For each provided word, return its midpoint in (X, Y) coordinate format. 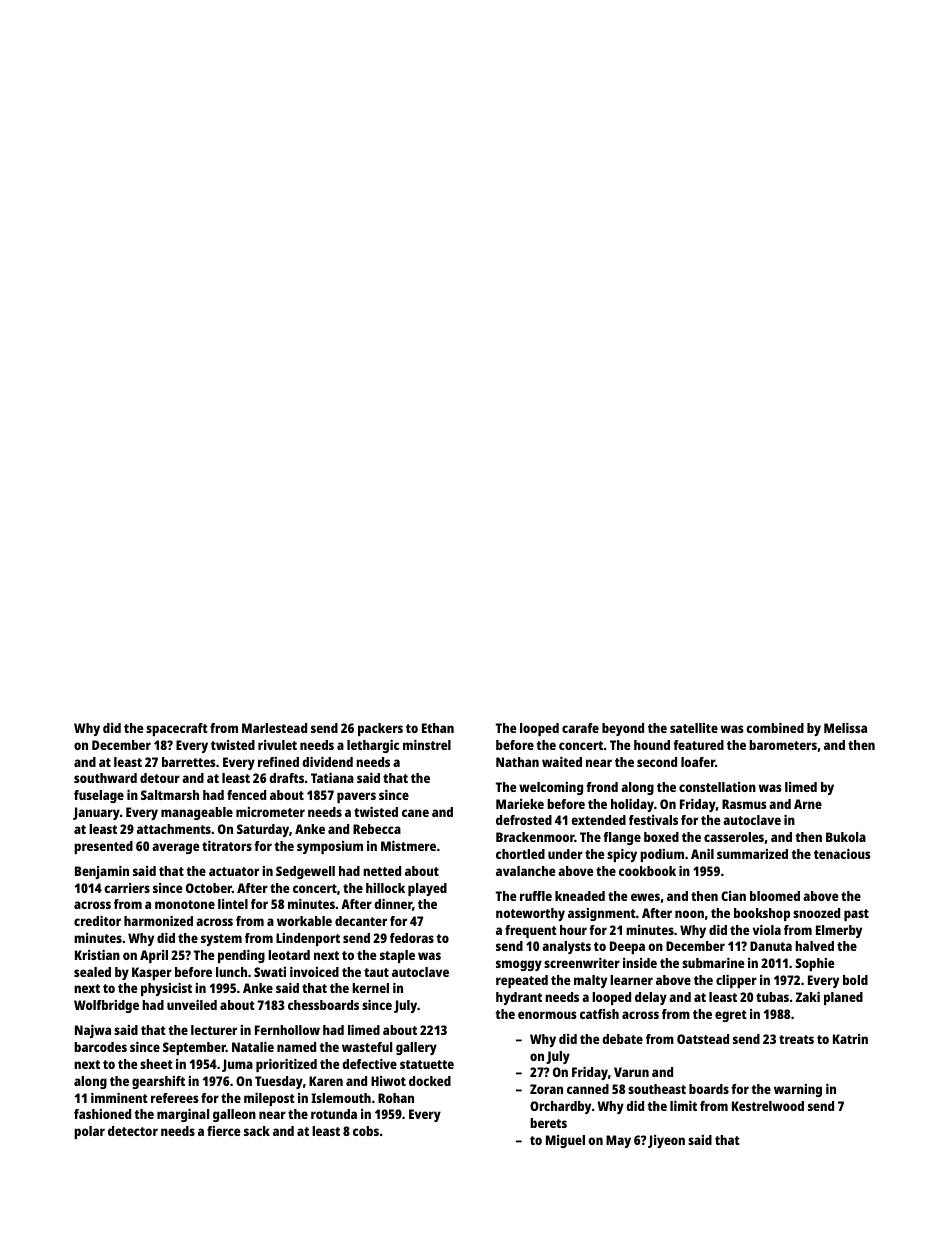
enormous (547, 1015)
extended (598, 820)
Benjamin (102, 872)
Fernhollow (287, 1030)
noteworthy (530, 914)
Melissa (845, 728)
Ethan (438, 728)
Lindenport (308, 939)
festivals (653, 820)
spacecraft (177, 729)
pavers (356, 797)
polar (89, 1132)
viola (767, 930)
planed (843, 998)
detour (160, 778)
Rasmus (744, 804)
